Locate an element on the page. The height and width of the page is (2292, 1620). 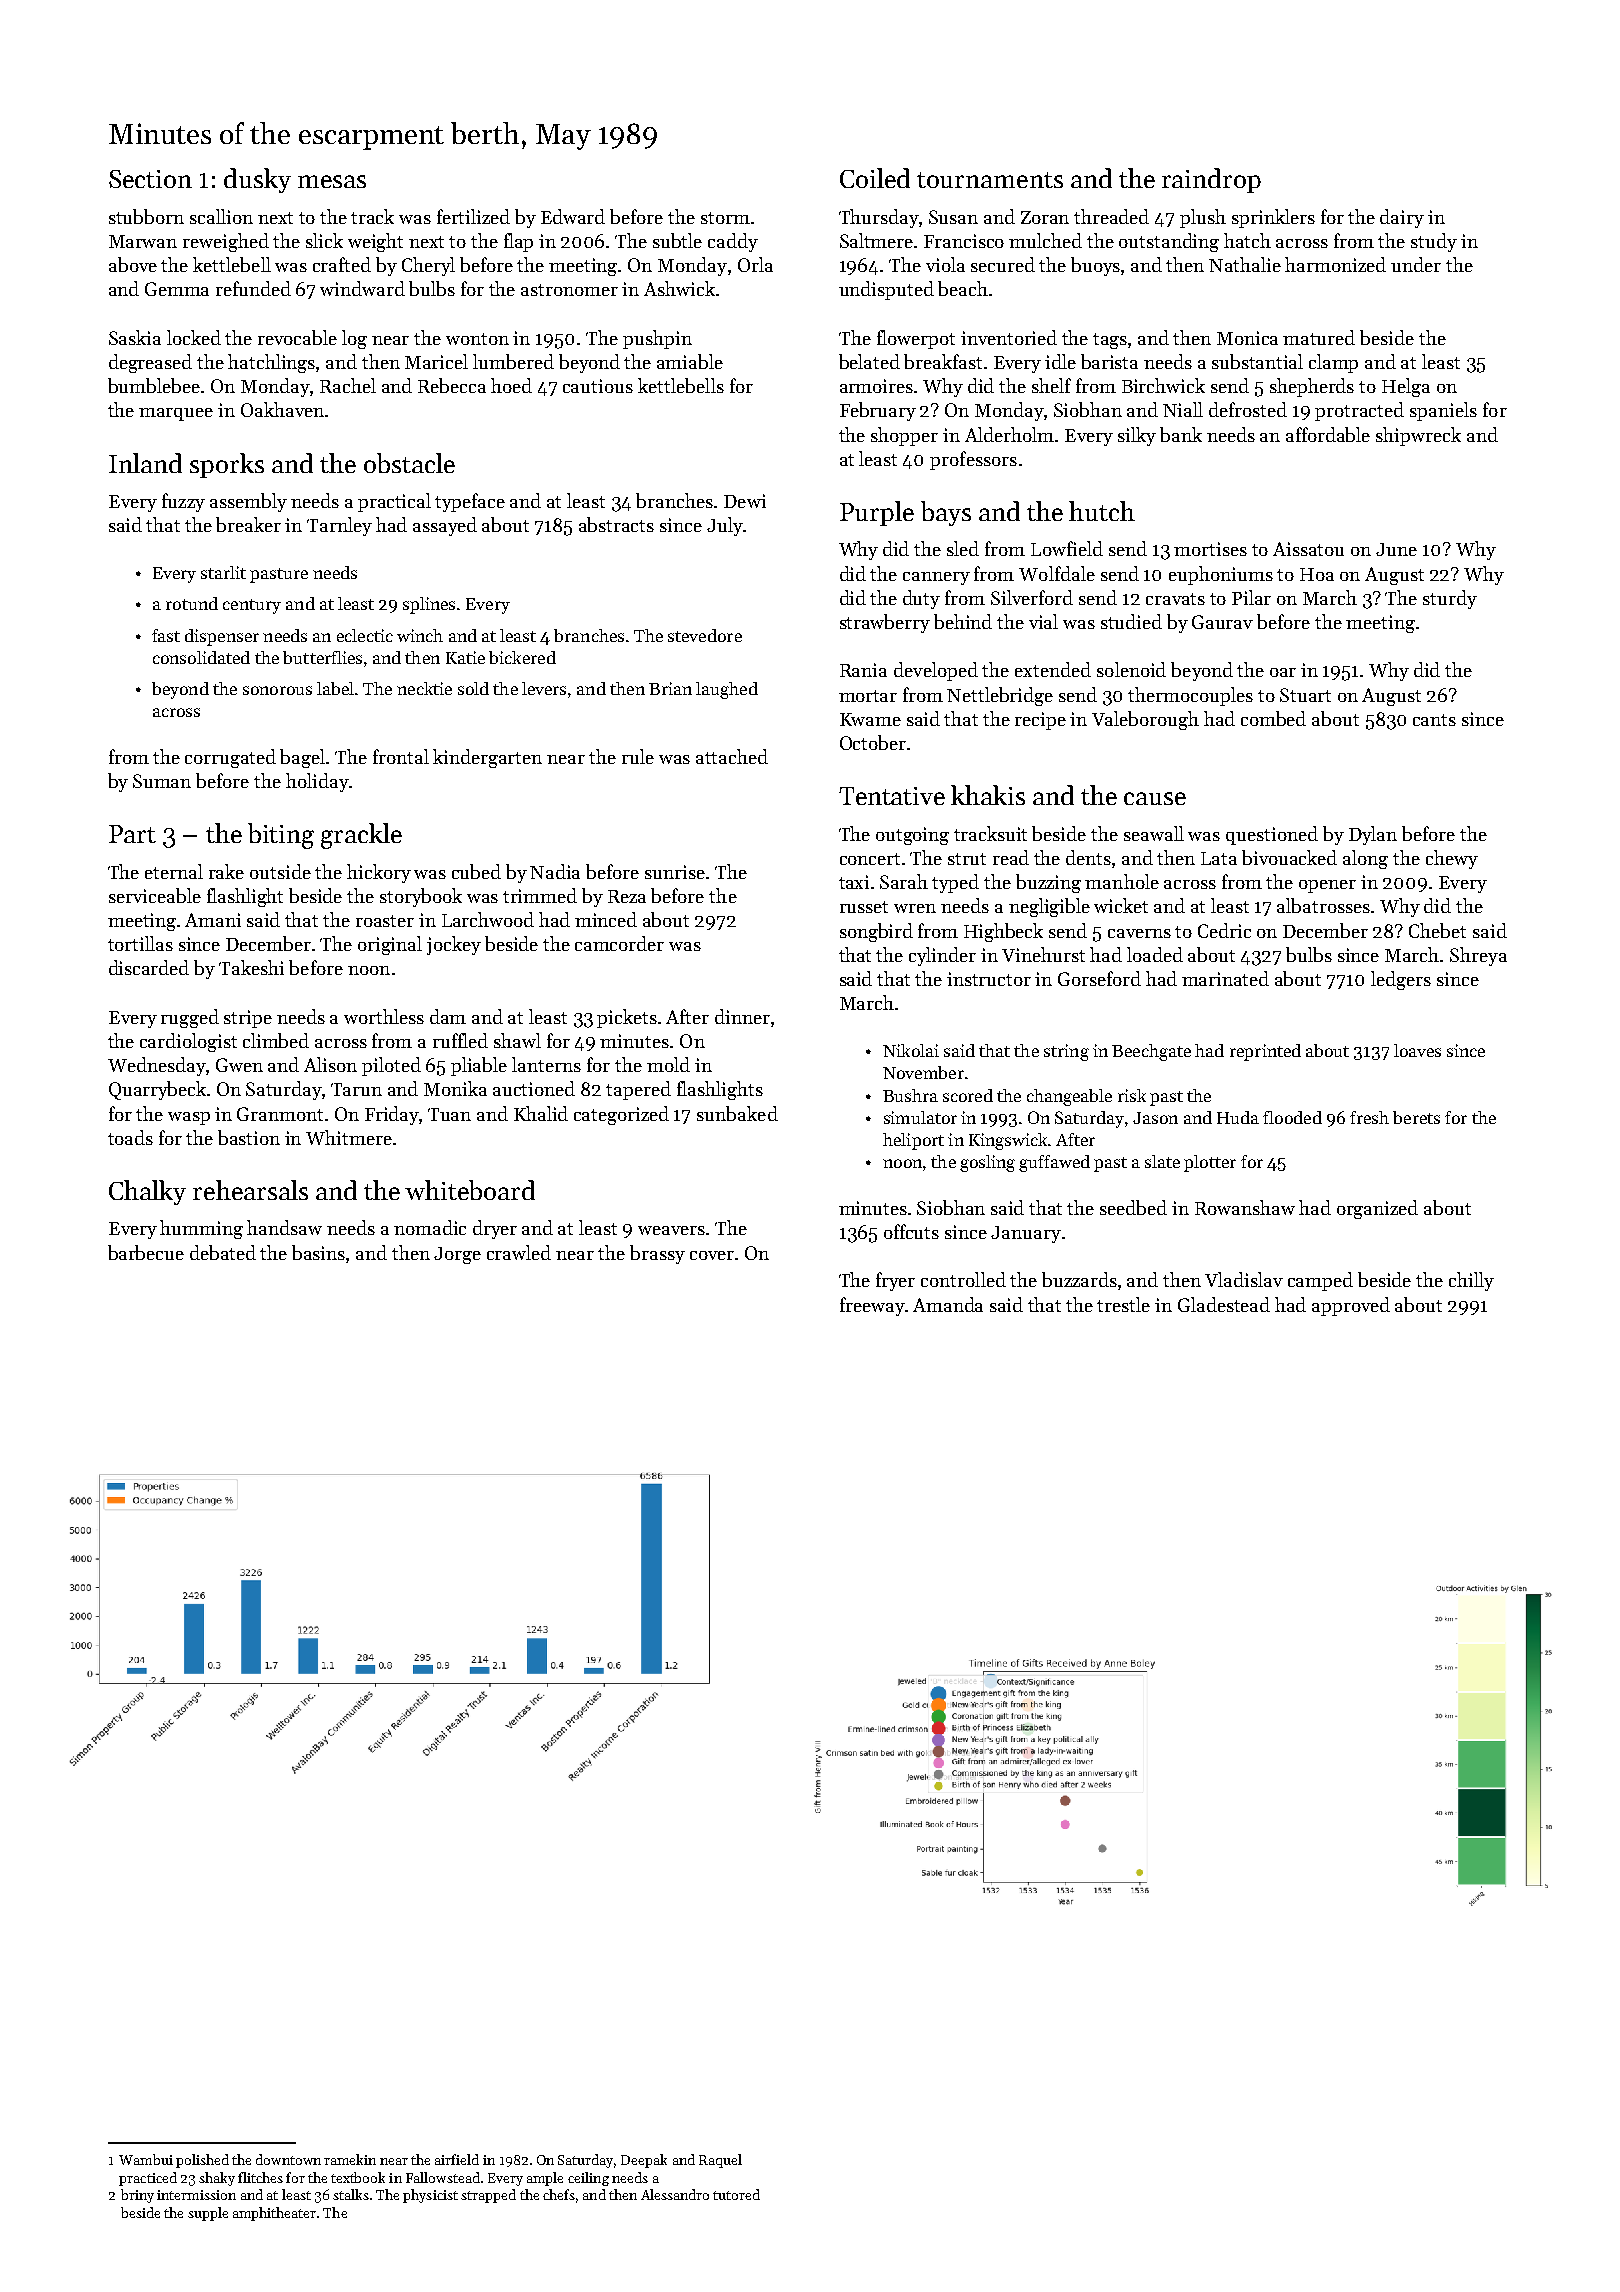
fresh is located at coordinates (1369, 1117).
